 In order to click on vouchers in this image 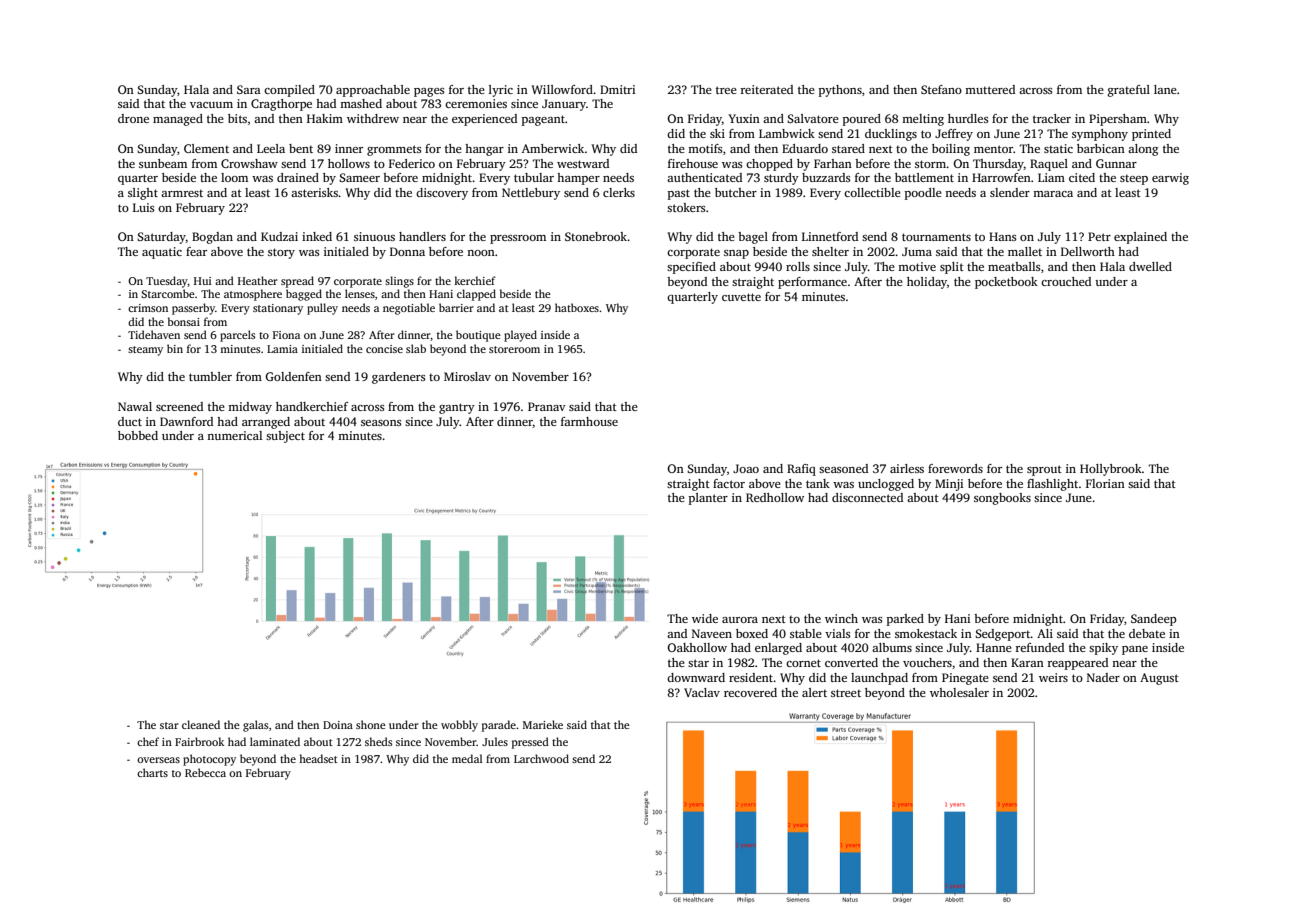, I will do `click(927, 662)`.
